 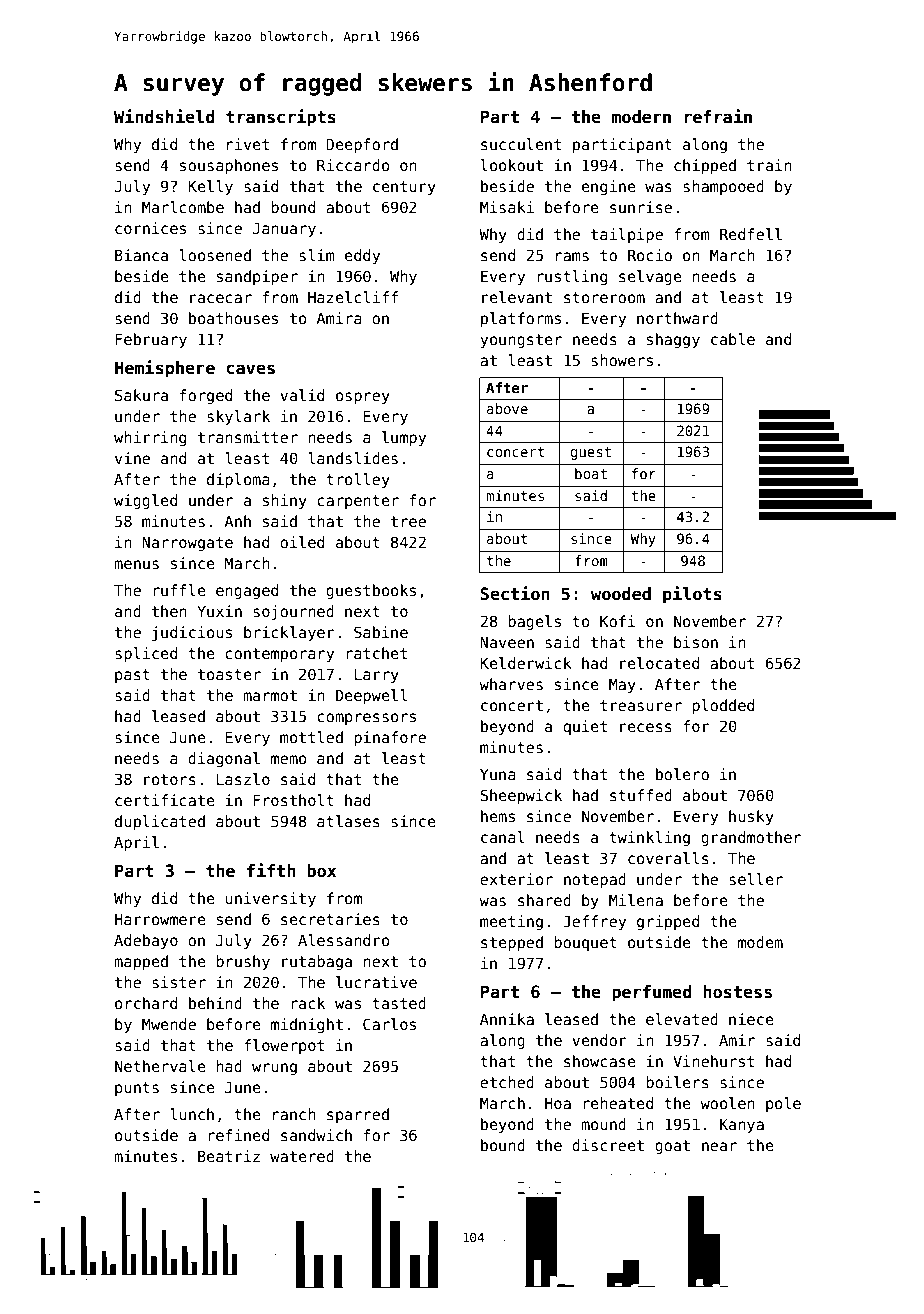 What do you see at coordinates (362, 145) in the image?
I see `Deepford` at bounding box center [362, 145].
